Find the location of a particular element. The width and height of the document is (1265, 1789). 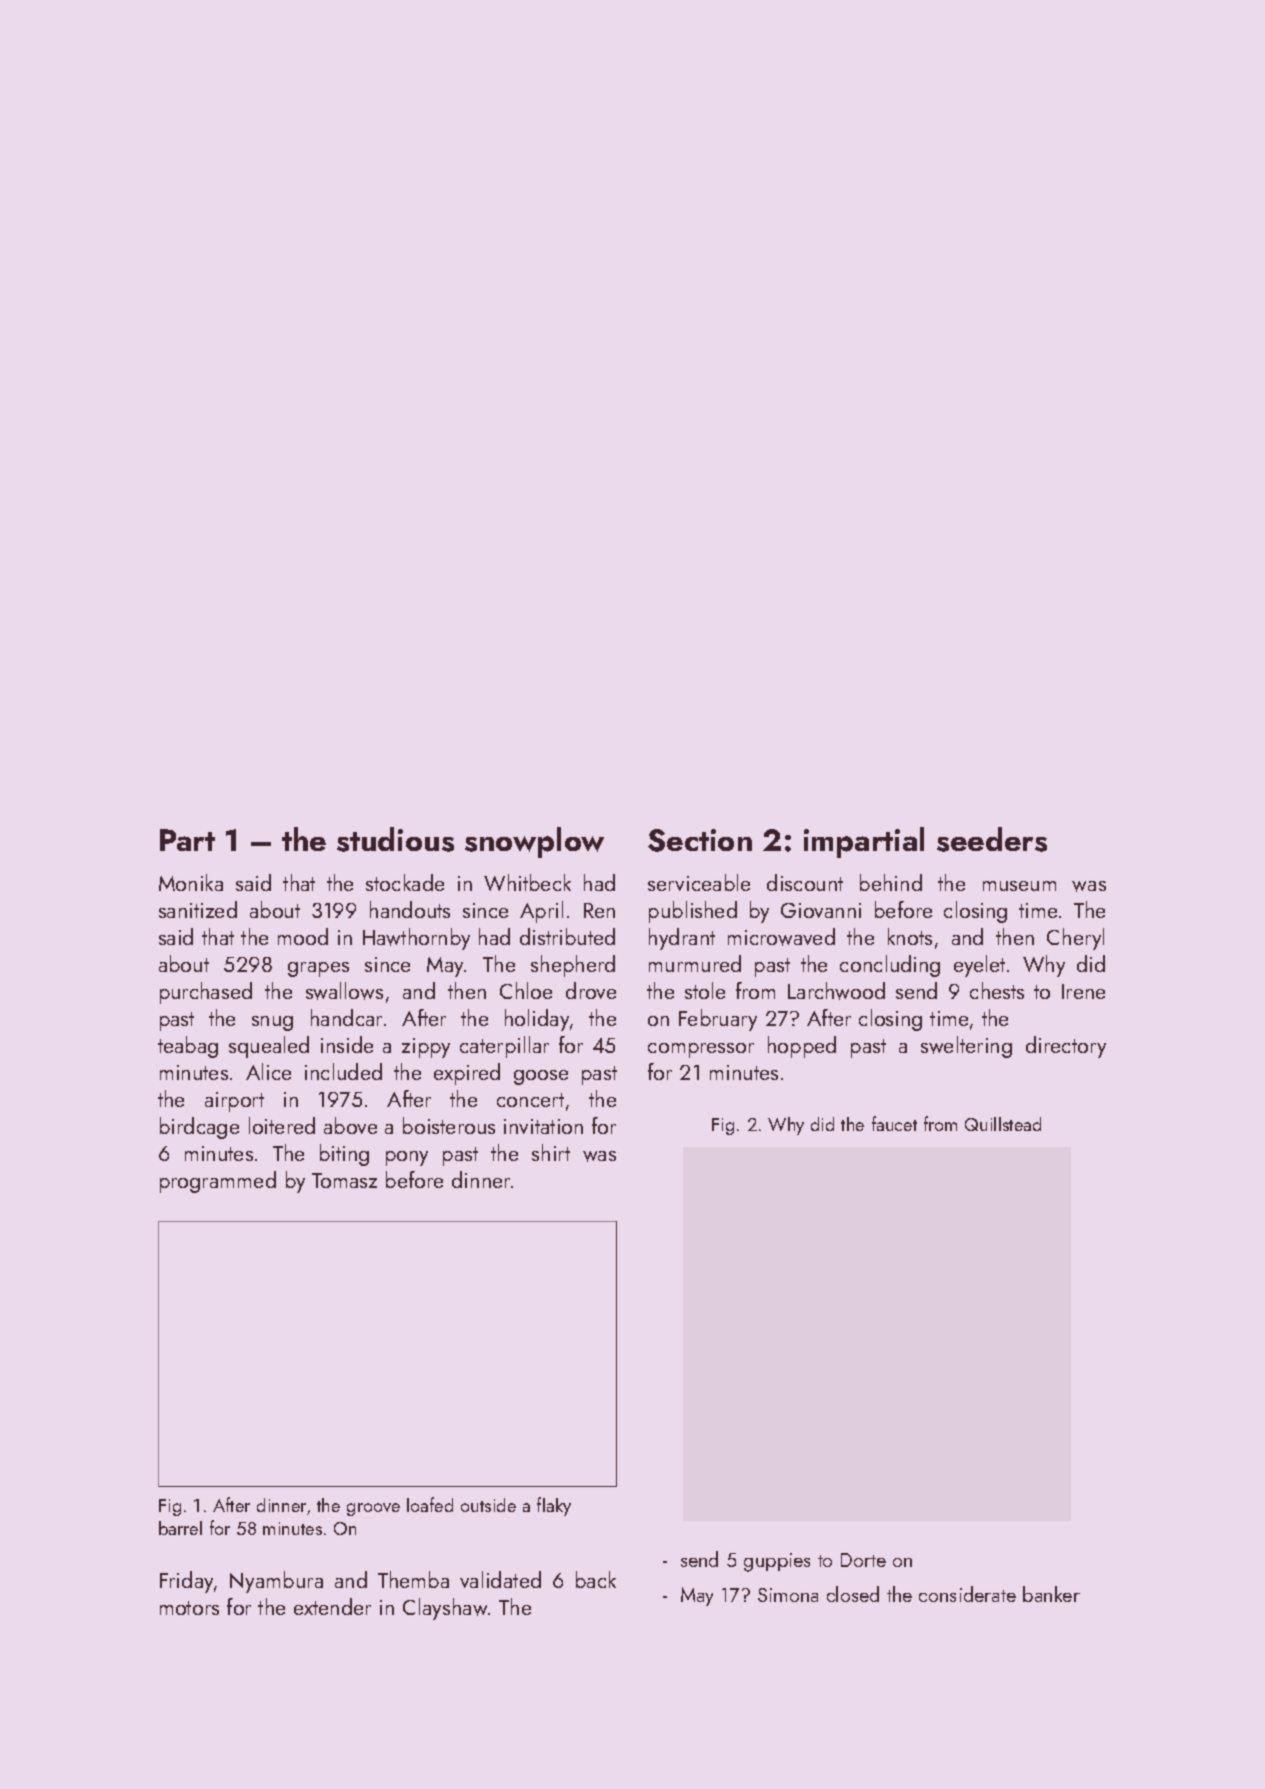

loafed is located at coordinates (430, 1504).
